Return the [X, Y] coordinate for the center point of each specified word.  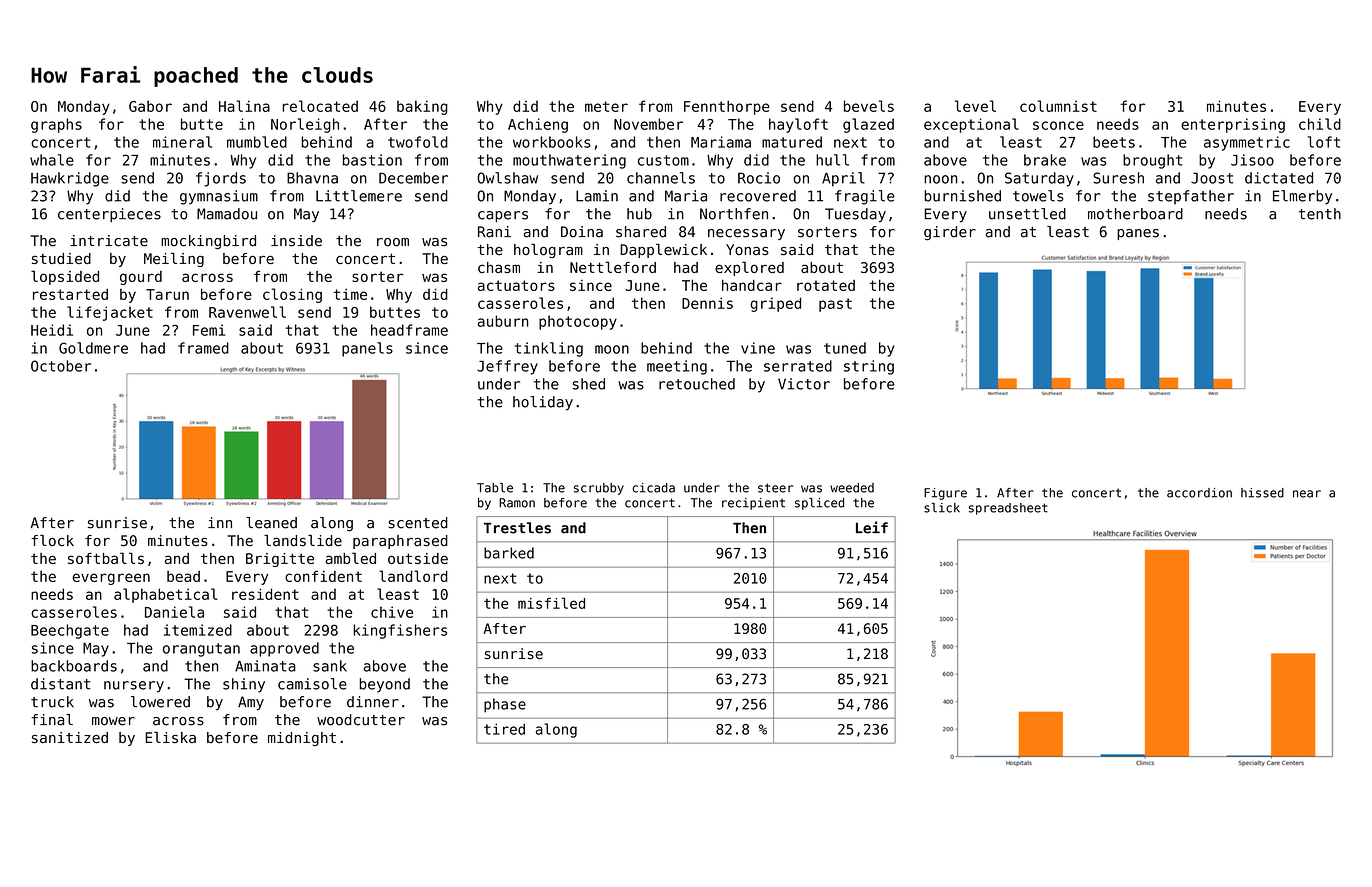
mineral [182, 142]
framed [203, 348]
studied [61, 258]
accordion [1199, 493]
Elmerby [1302, 197]
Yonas [747, 249]
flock [52, 540]
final [52, 720]
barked [509, 553]
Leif [872, 527]
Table [495, 488]
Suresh [1118, 178]
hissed [1262, 493]
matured [792, 142]
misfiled [551, 603]
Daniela [174, 612]
